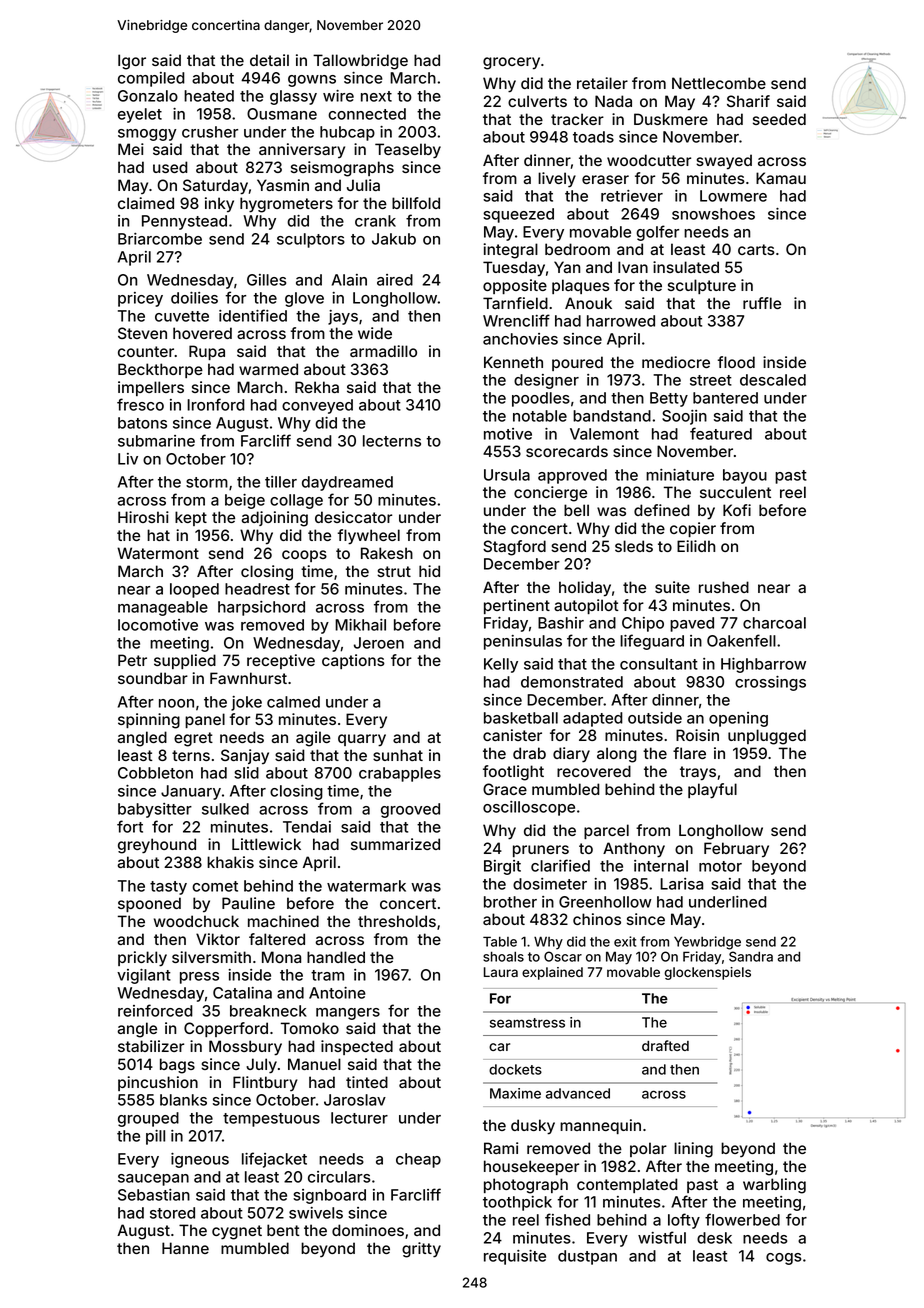 This screenshot has width=924, height=1308. Describe the element at coordinates (146, 351) in the screenshot. I see `counter` at that location.
